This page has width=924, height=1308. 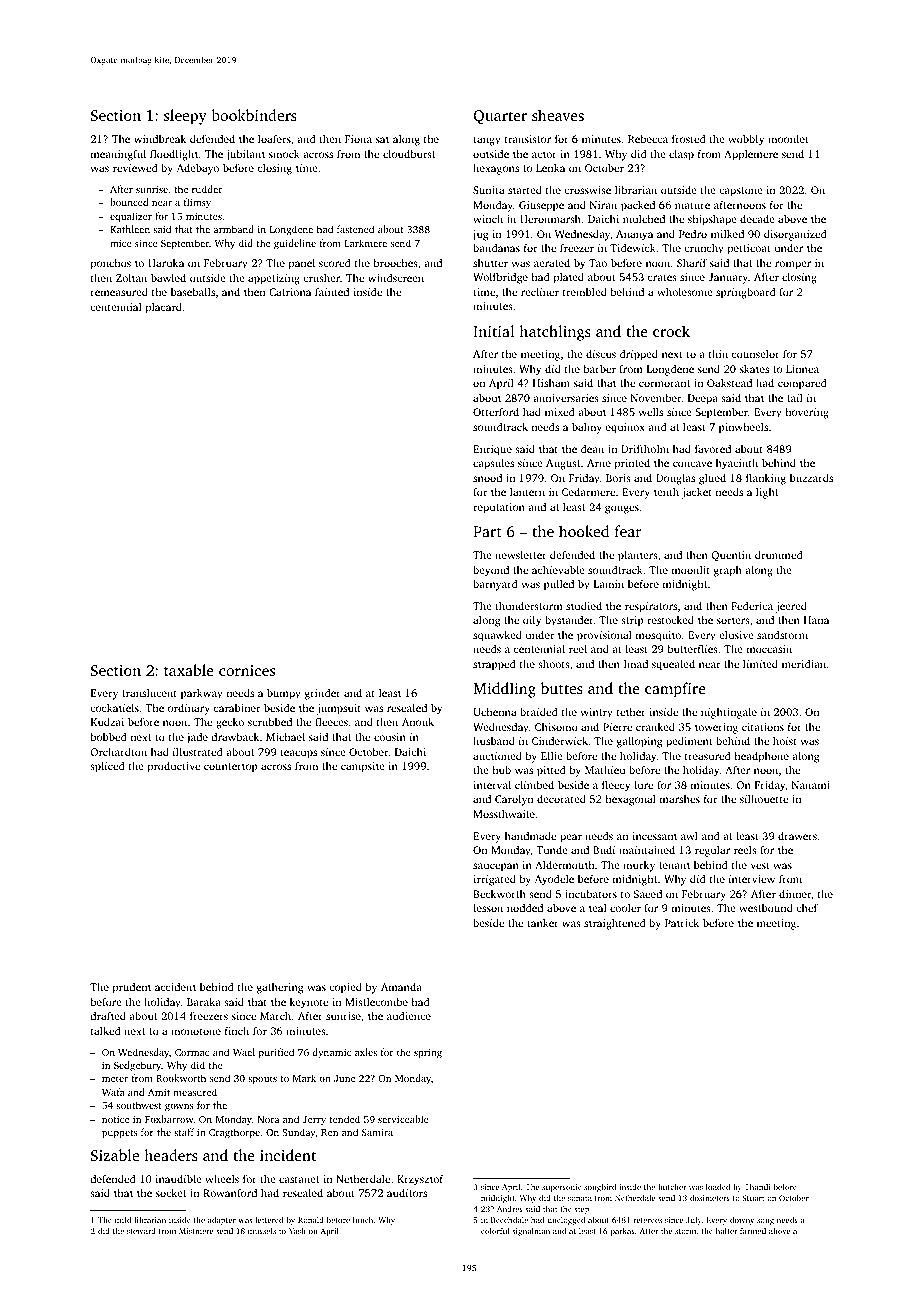 I want to click on farmed, so click(x=753, y=1231).
